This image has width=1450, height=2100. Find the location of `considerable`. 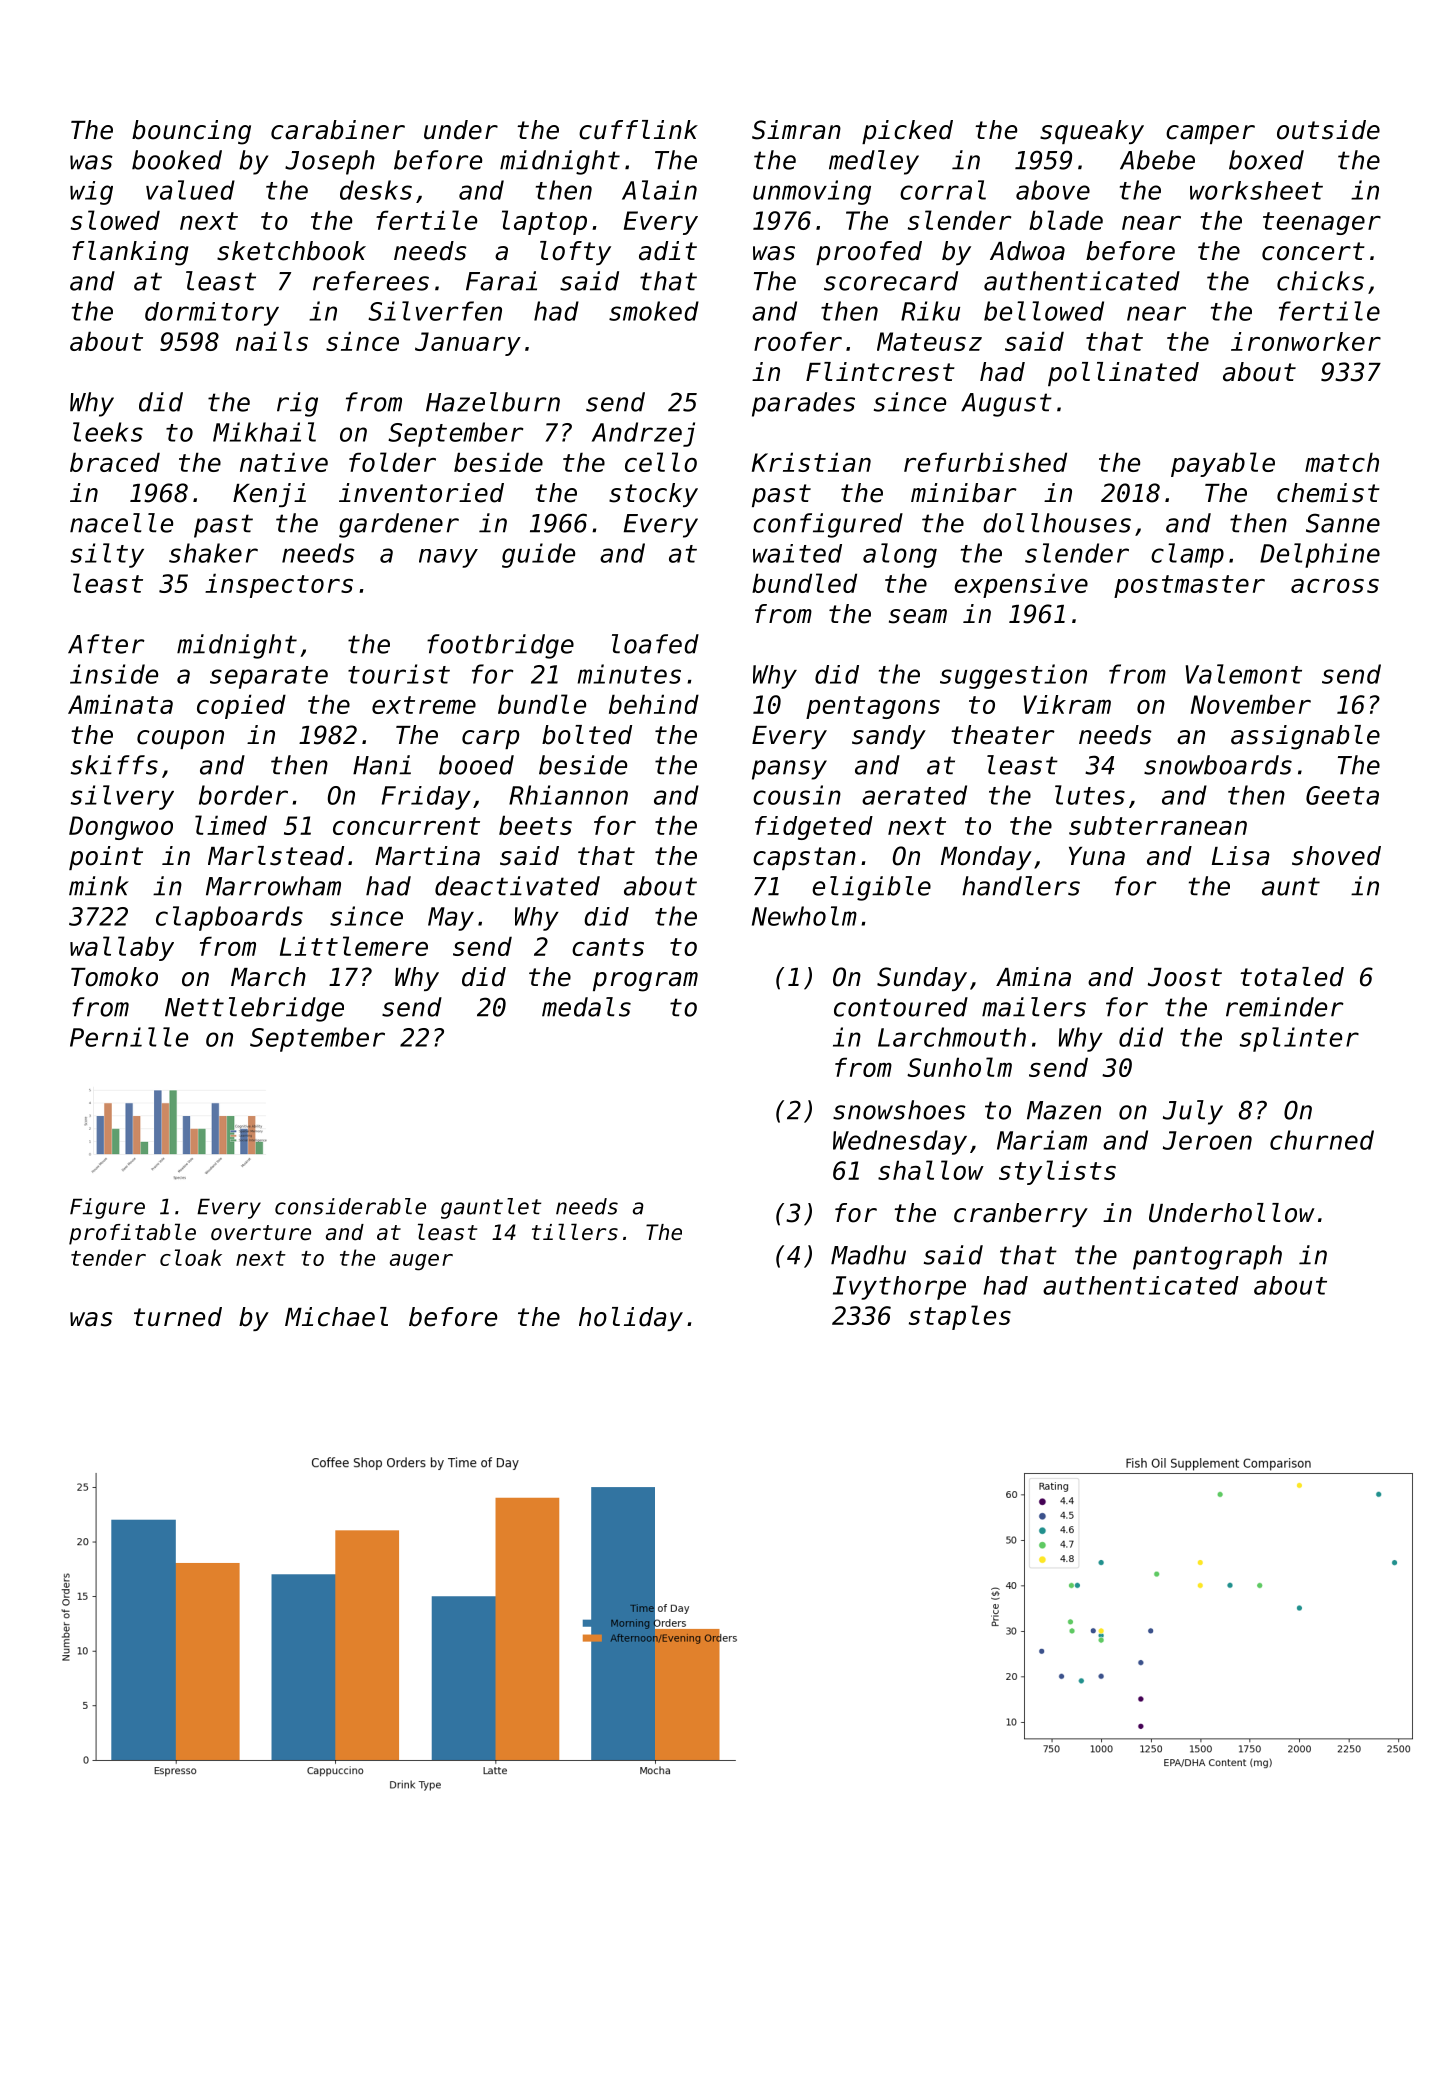

considerable is located at coordinates (350, 1206).
